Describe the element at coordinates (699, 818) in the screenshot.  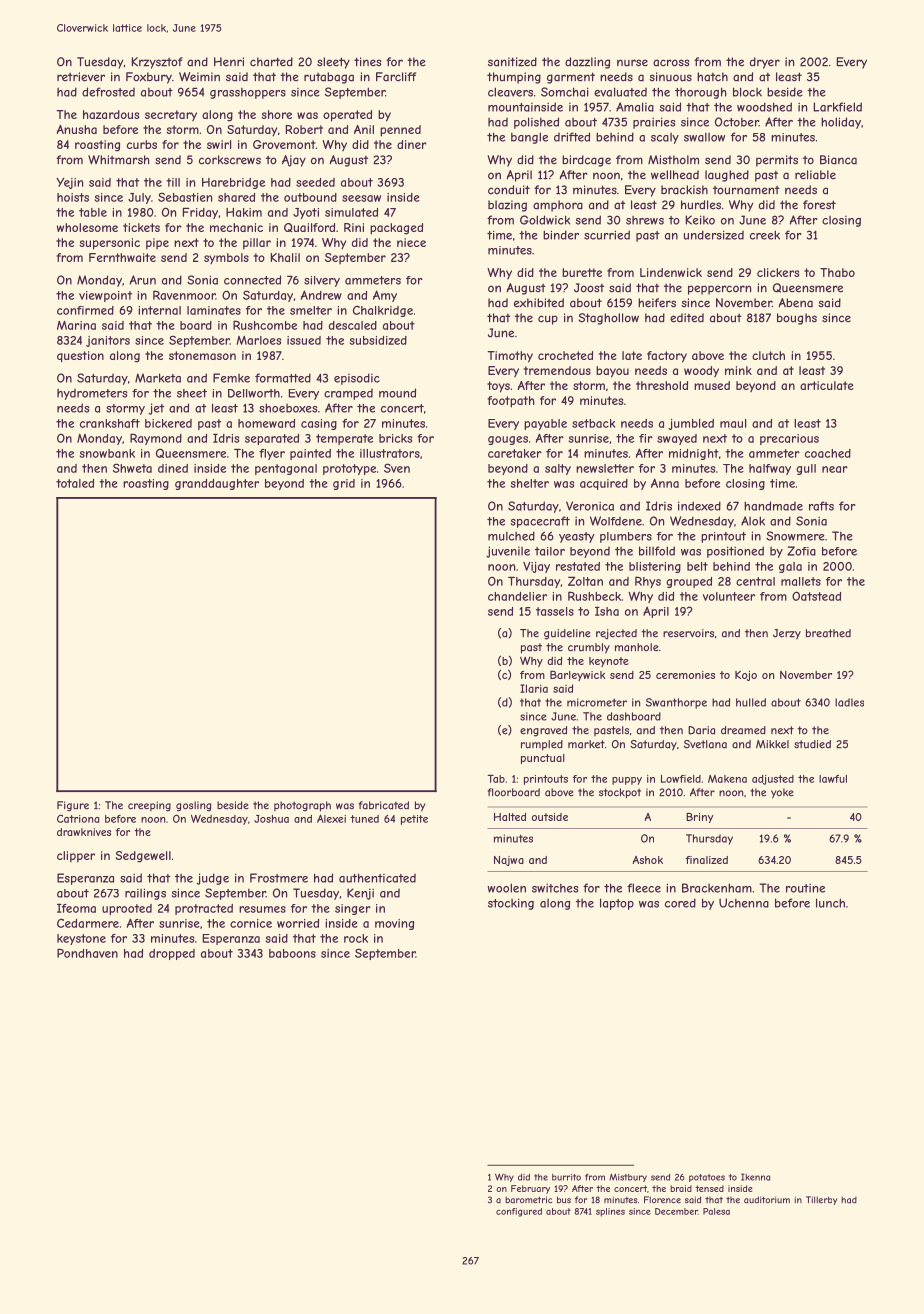
I see `Briny` at that location.
